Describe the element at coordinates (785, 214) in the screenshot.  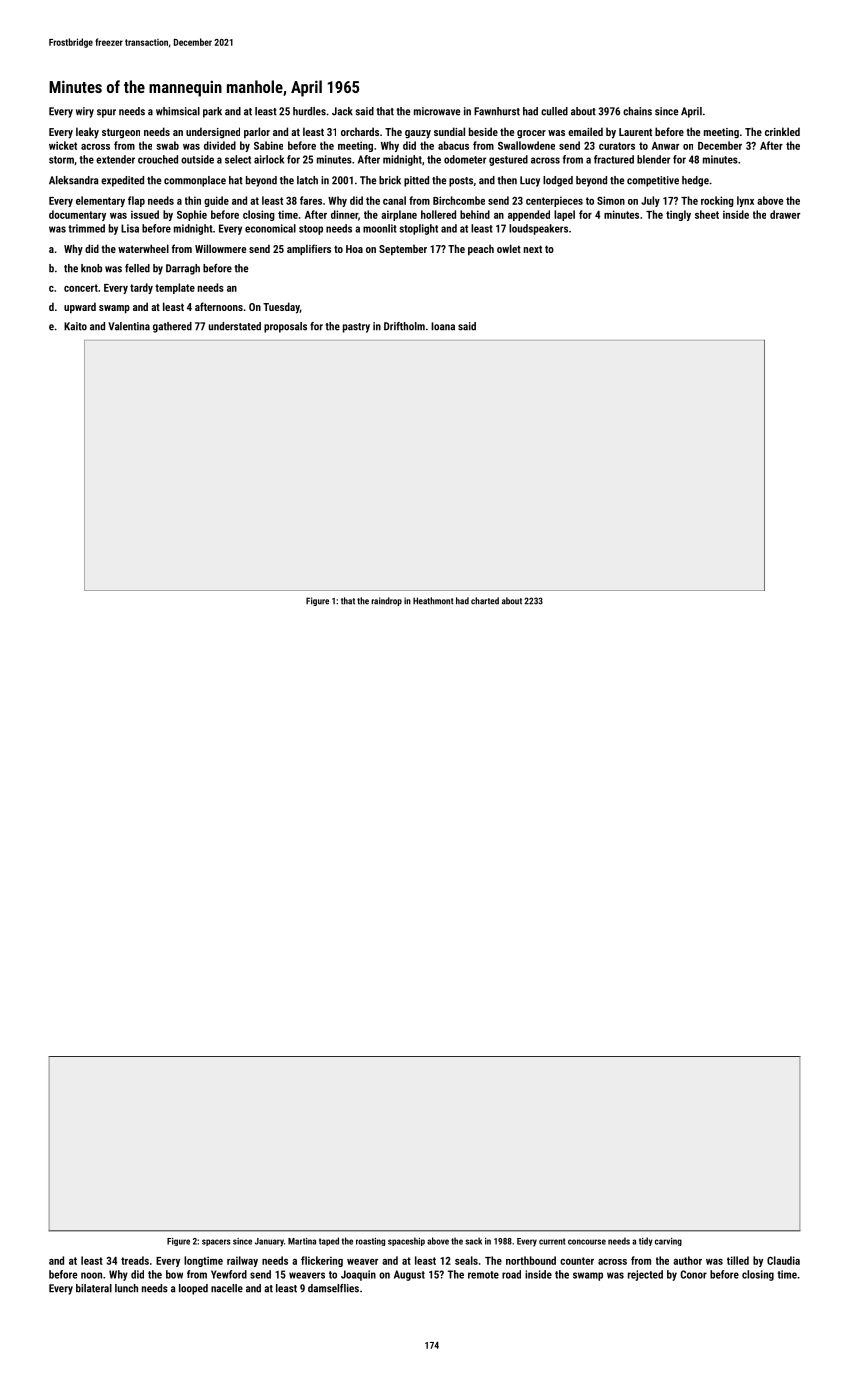
I see `drawer` at that location.
